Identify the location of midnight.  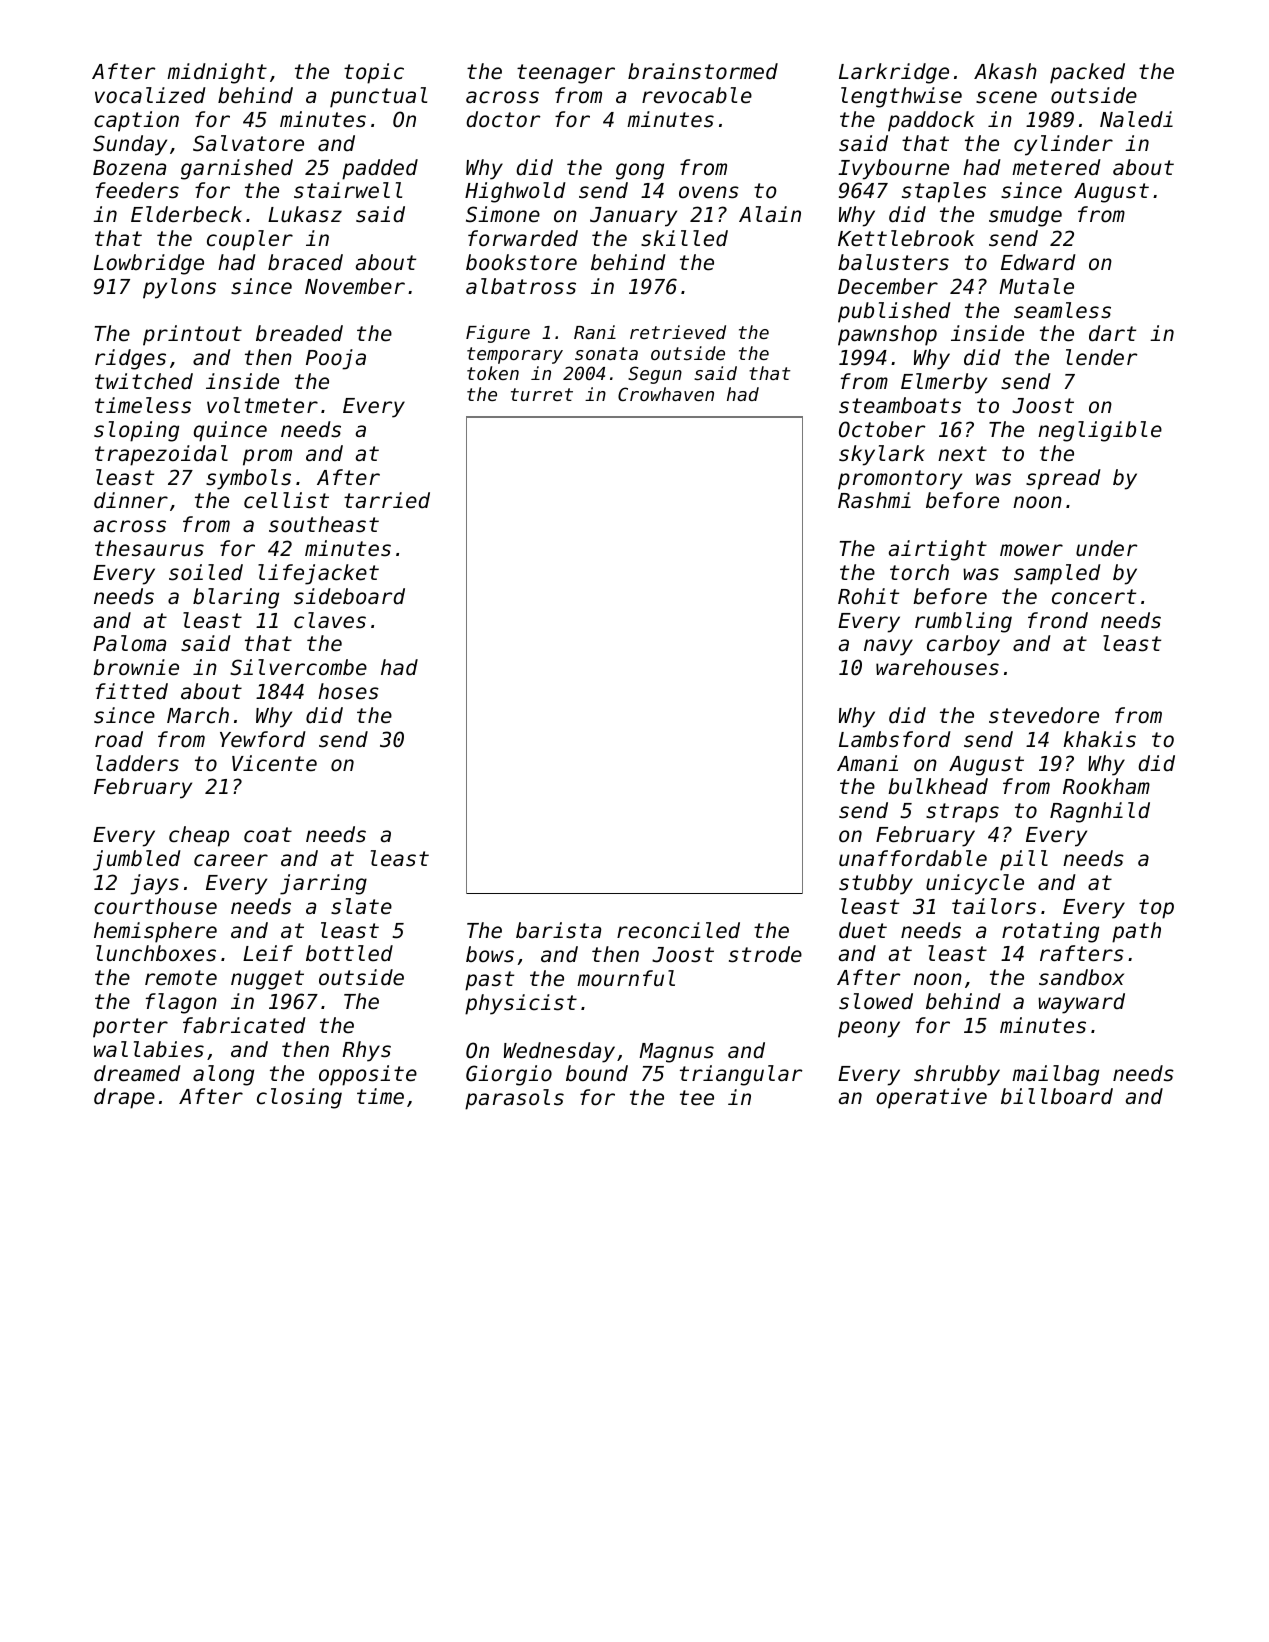
(217, 73).
